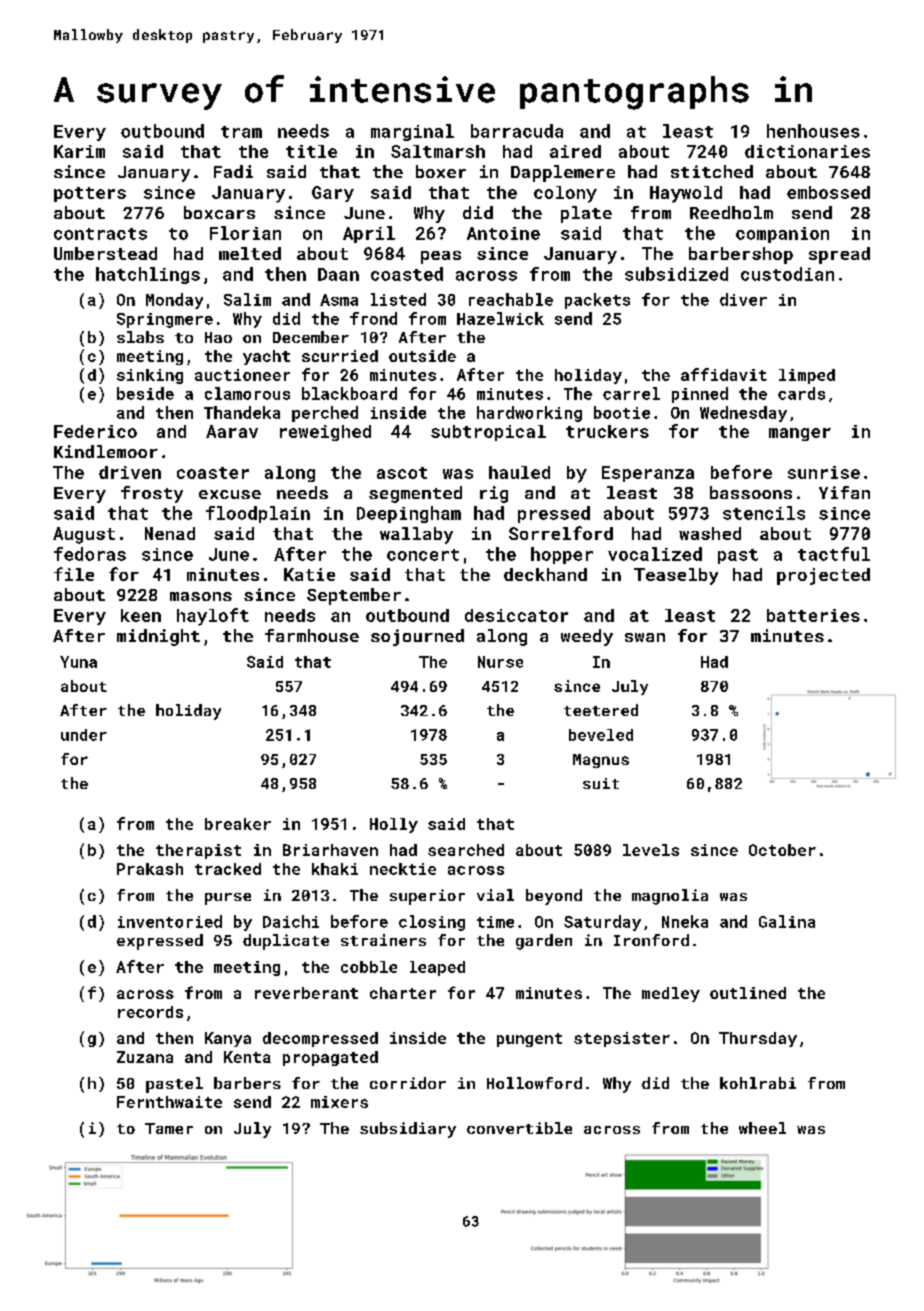 Image resolution: width=924 pixels, height=1311 pixels. What do you see at coordinates (488, 433) in the screenshot?
I see `subtropical` at bounding box center [488, 433].
